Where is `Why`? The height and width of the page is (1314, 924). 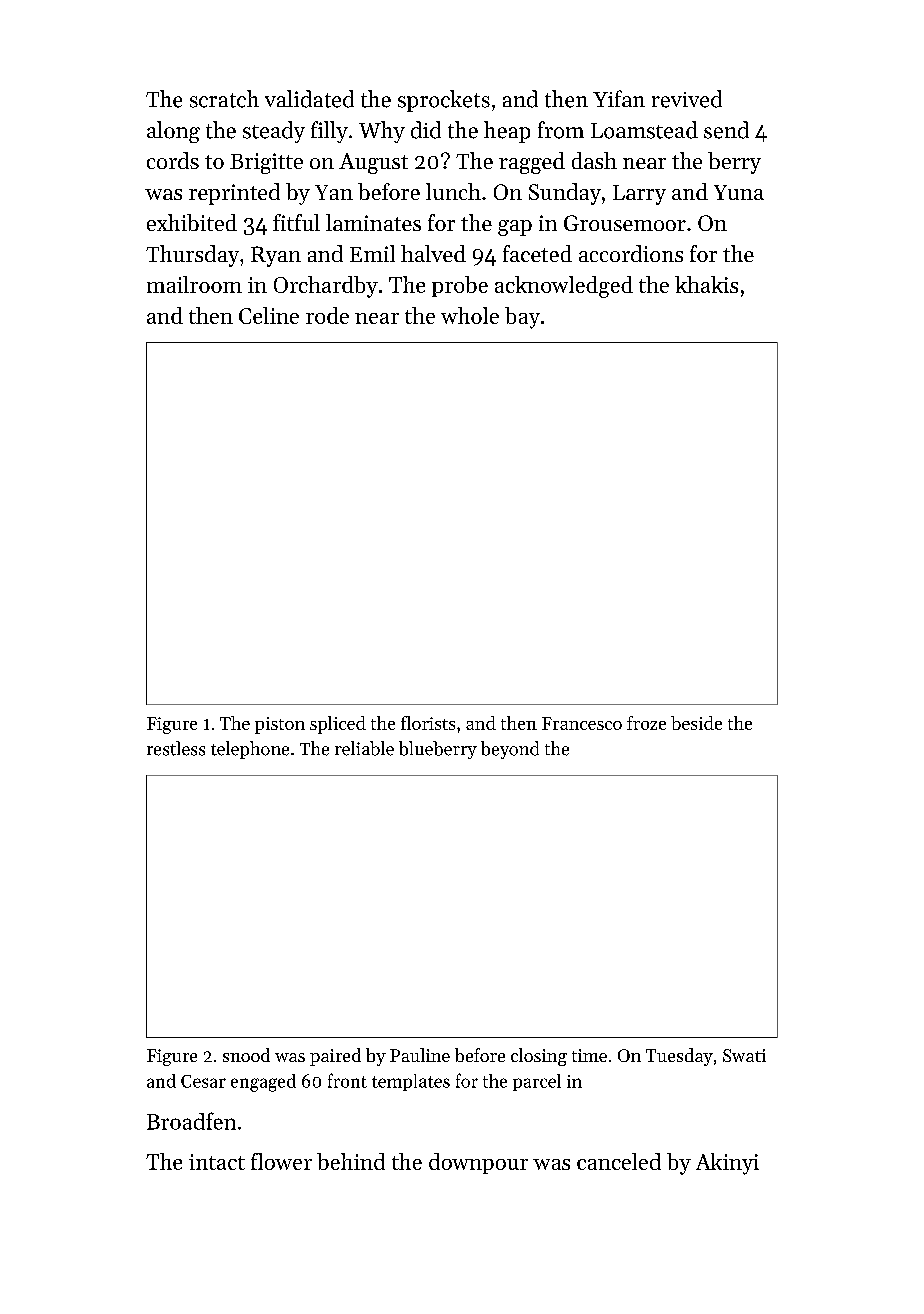
Why is located at coordinates (382, 132).
